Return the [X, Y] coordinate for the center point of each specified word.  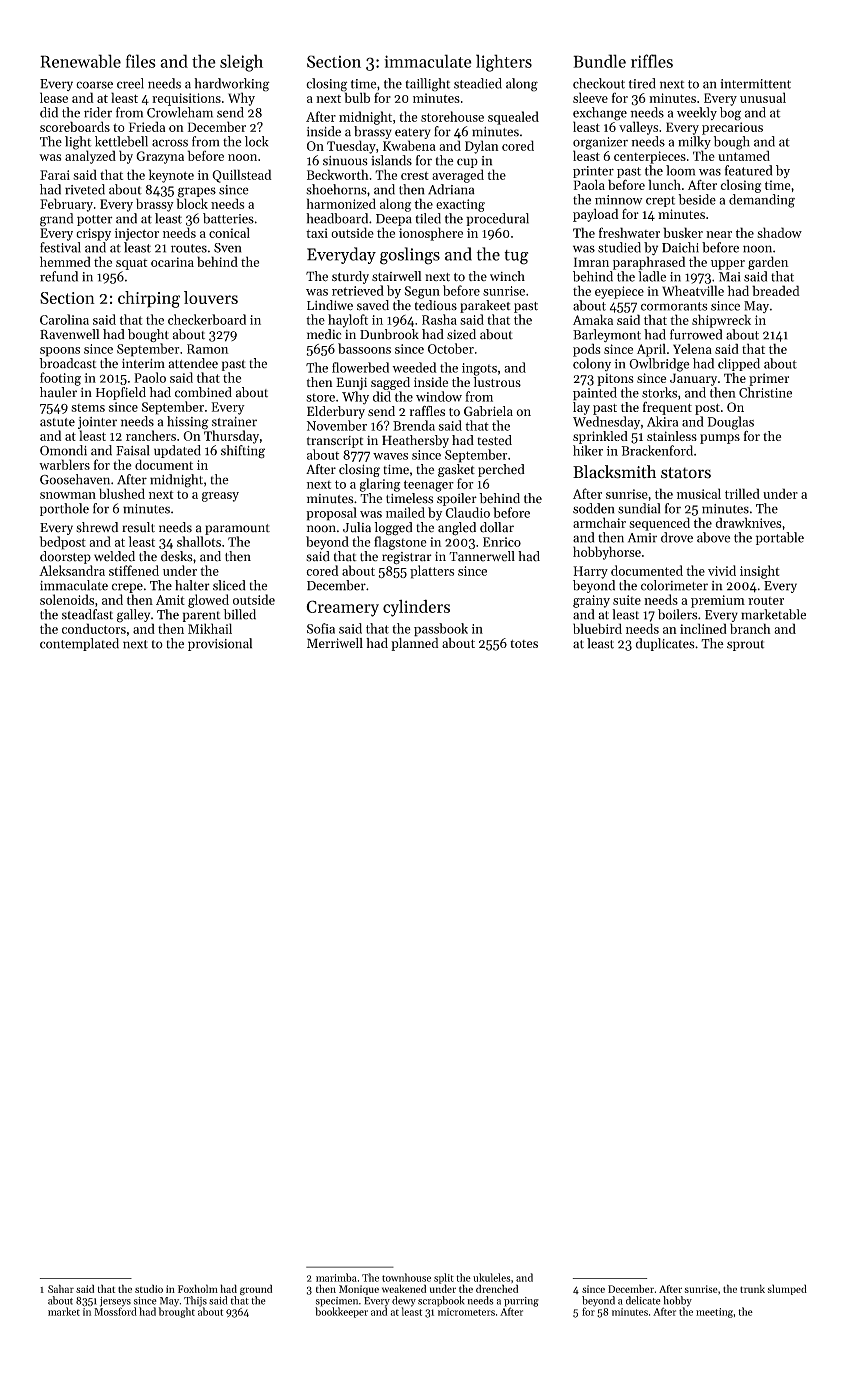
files [141, 61]
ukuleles [492, 1277]
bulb [357, 97]
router [766, 601]
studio [149, 1288]
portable [780, 538]
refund [59, 276]
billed [240, 614]
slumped [787, 1289]
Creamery [342, 608]
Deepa [394, 220]
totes [524, 644]
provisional [220, 644]
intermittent [755, 84]
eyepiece [619, 292]
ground [256, 1289]
